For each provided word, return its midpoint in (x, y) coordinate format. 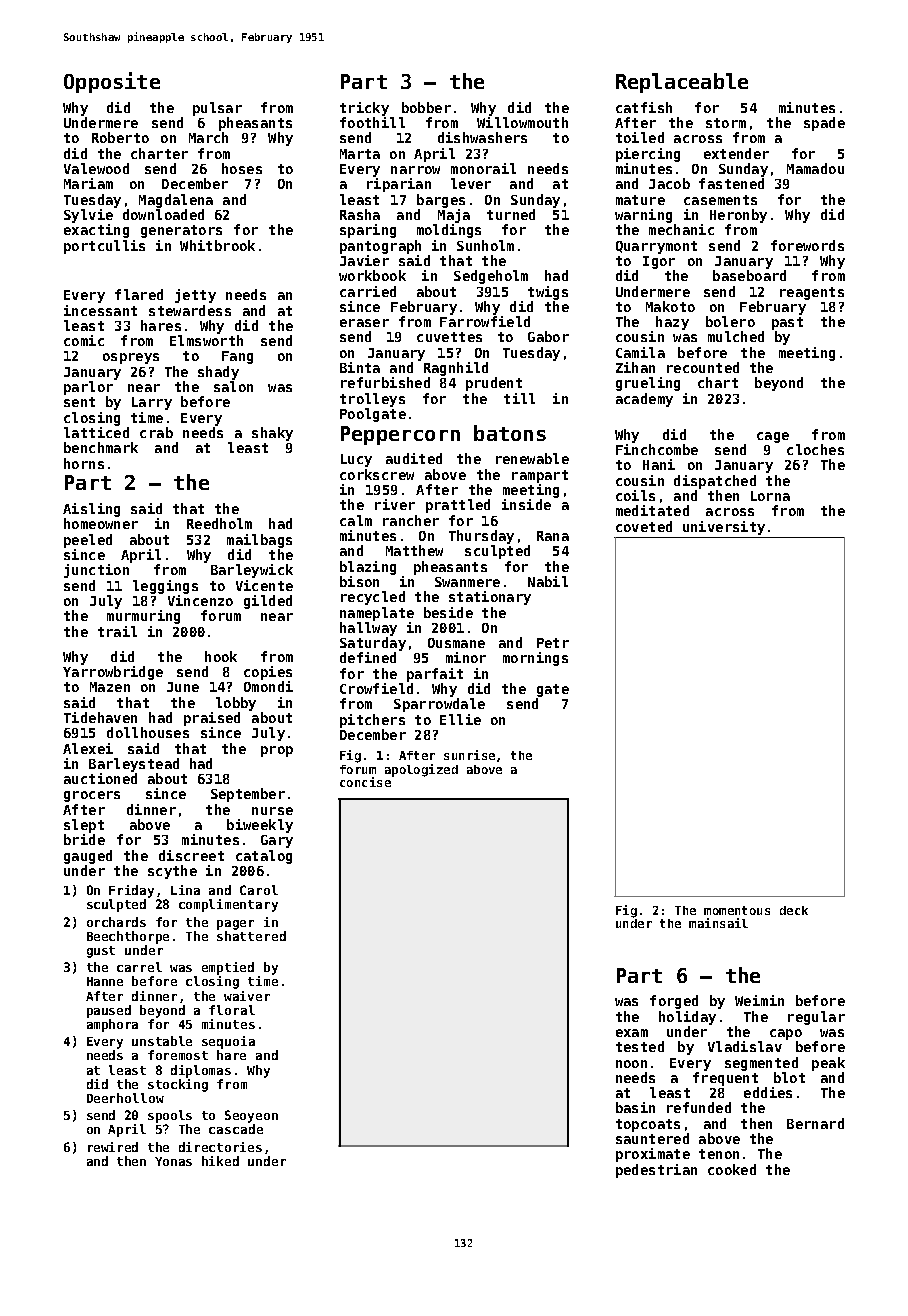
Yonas (173, 1161)
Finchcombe (657, 449)
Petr (553, 643)
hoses (242, 168)
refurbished (385, 382)
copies (268, 673)
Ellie (460, 719)
